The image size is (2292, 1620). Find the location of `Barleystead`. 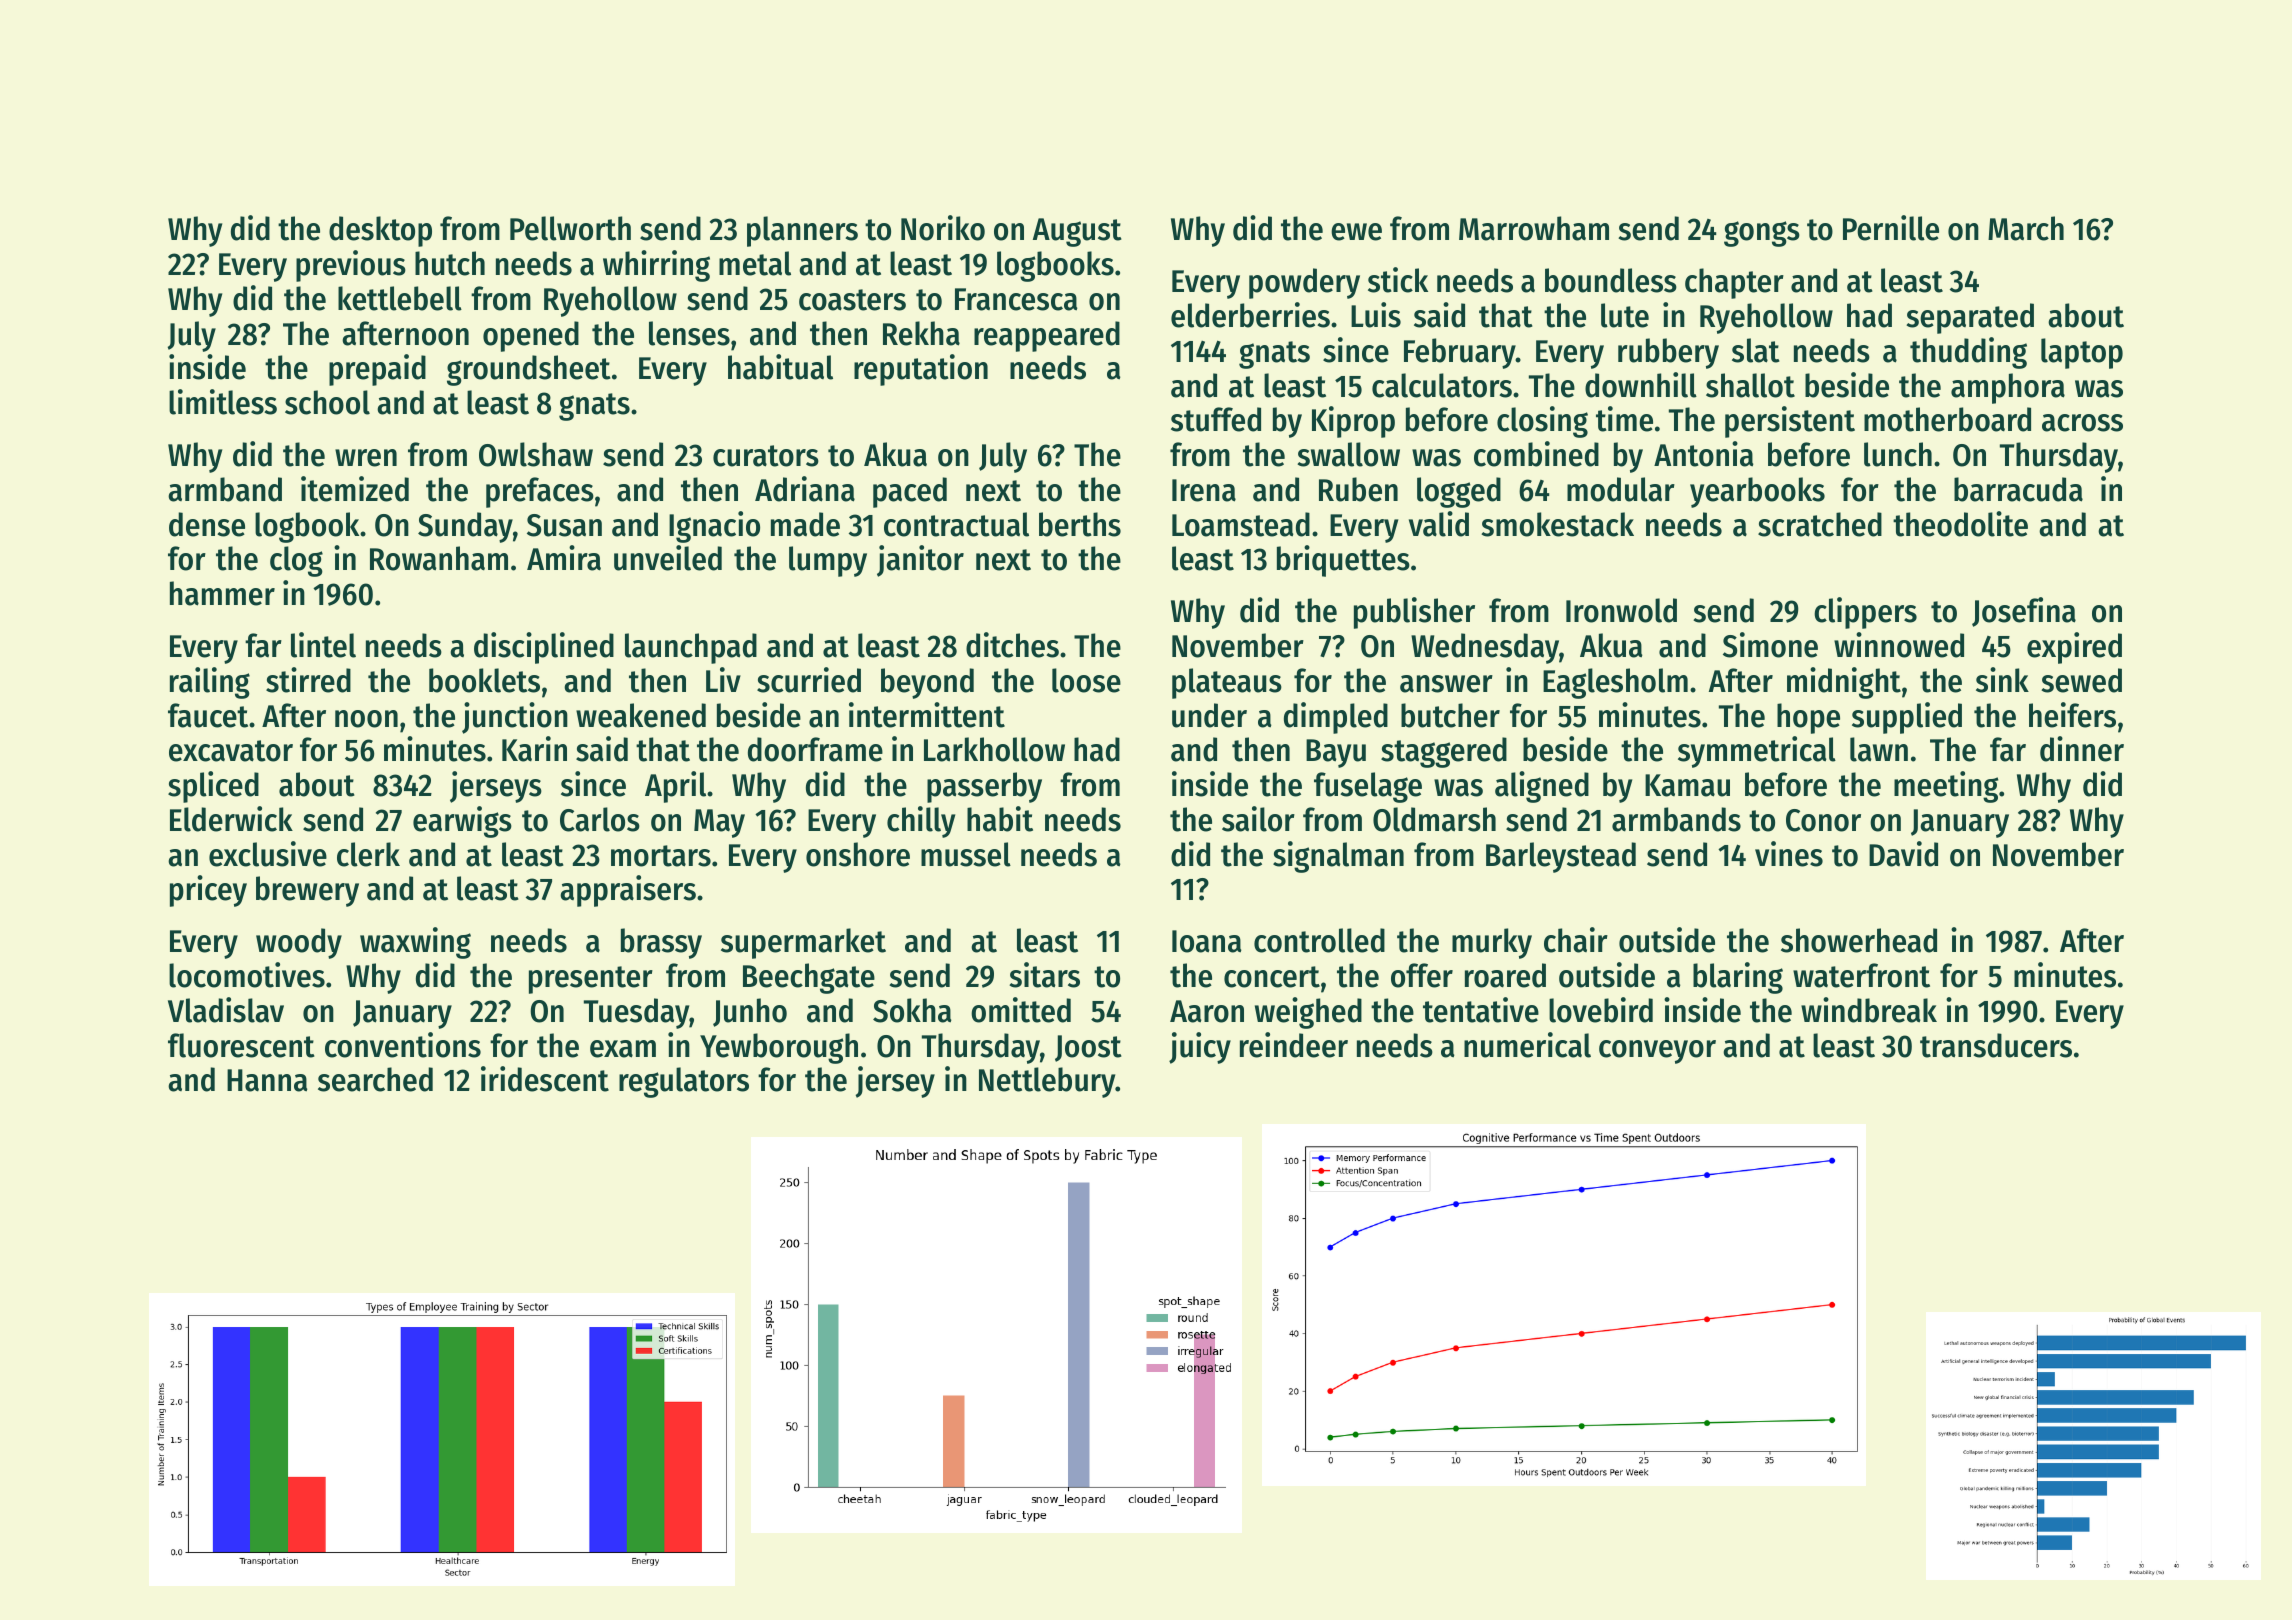

Barleystead is located at coordinates (1561, 857).
